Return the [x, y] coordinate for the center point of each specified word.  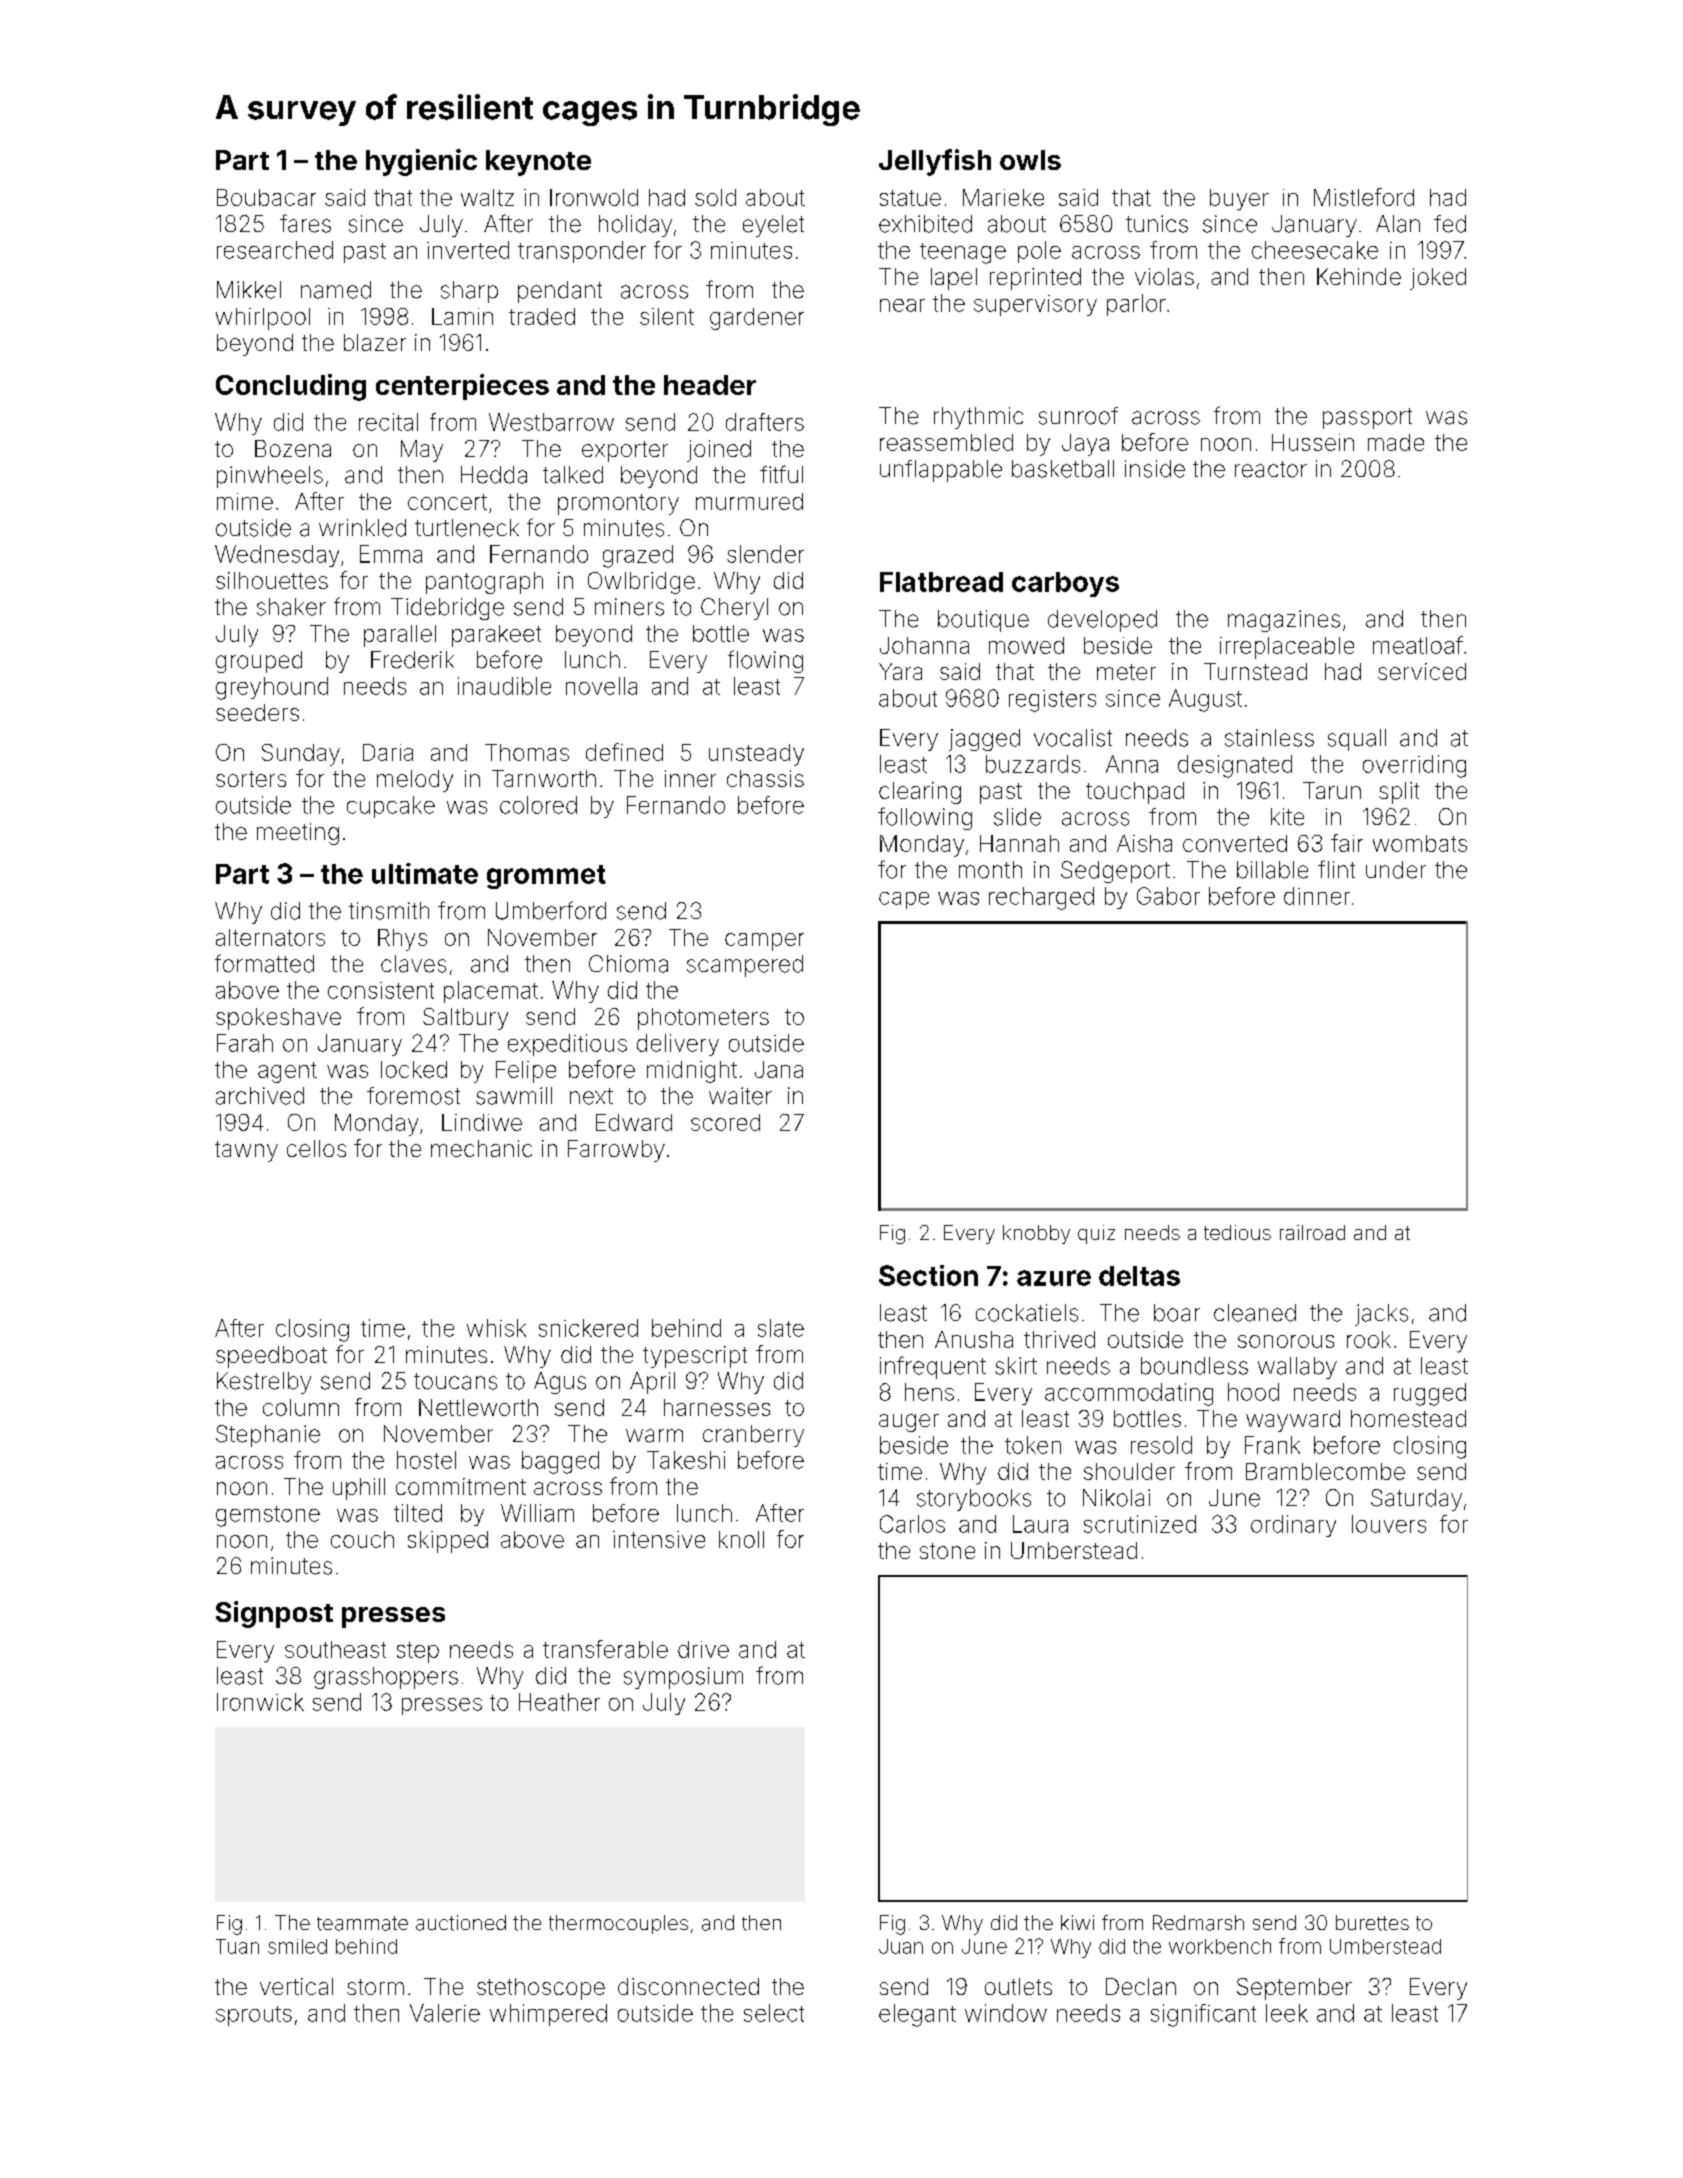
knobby [1036, 1234]
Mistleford [1364, 197]
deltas [1139, 1276]
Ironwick [260, 1702]
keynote [538, 163]
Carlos [912, 1524]
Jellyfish [935, 162]
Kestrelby [264, 1383]
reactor [1271, 469]
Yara [900, 671]
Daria [388, 752]
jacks [1381, 1315]
